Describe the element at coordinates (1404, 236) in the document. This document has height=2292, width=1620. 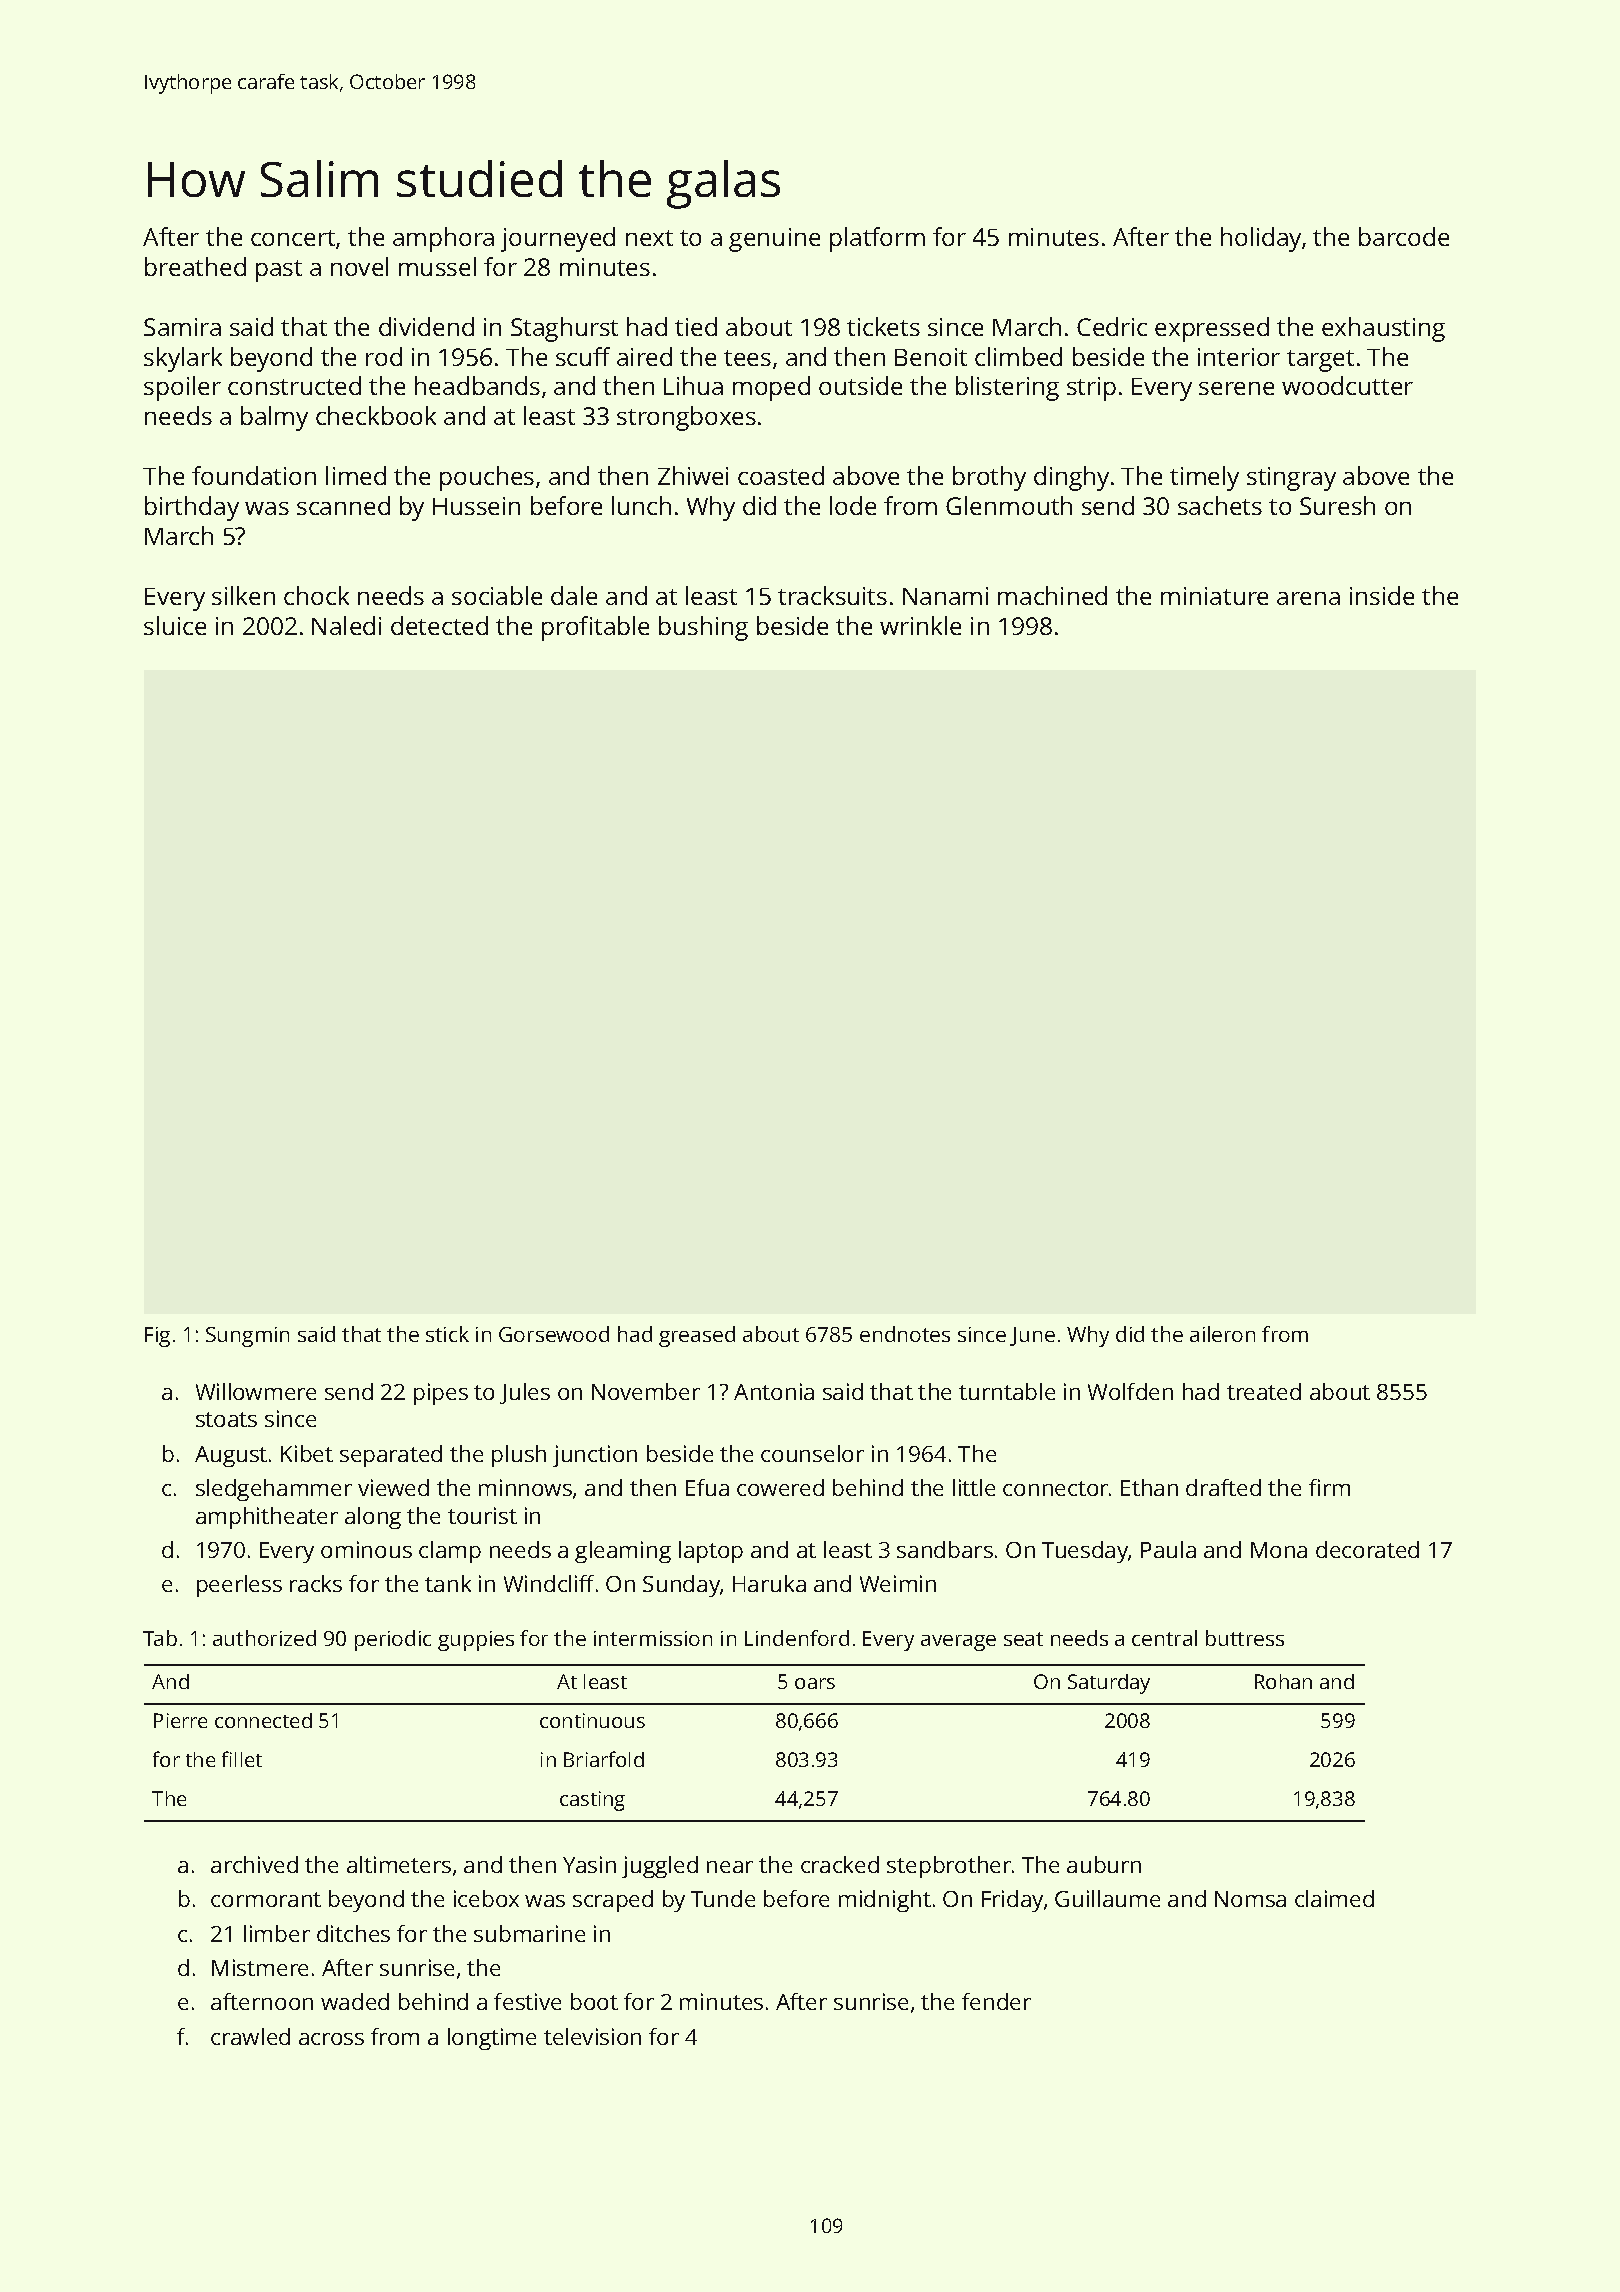
I see `barcode` at that location.
